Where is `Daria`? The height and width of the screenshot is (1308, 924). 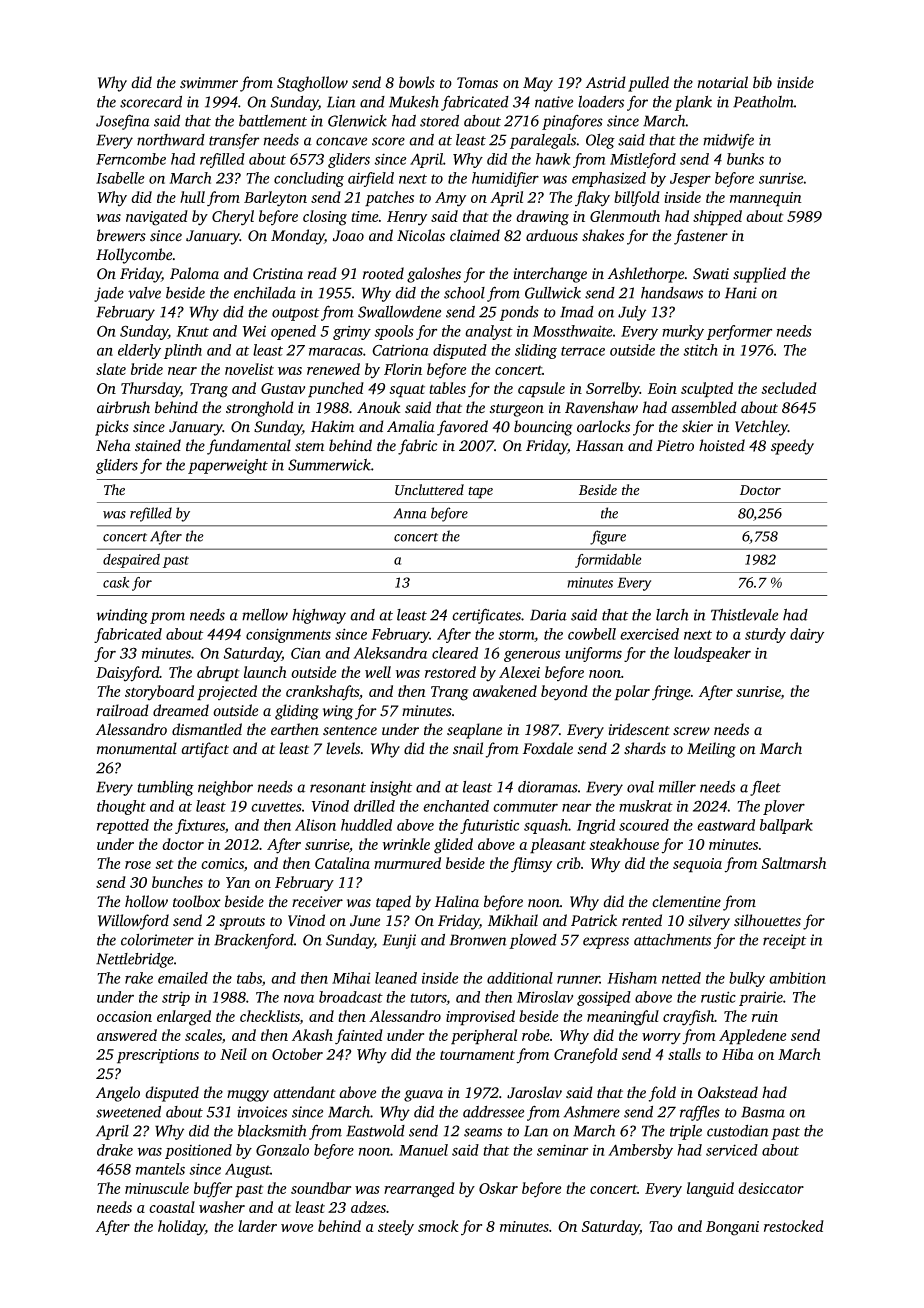
Daria is located at coordinates (548, 615).
